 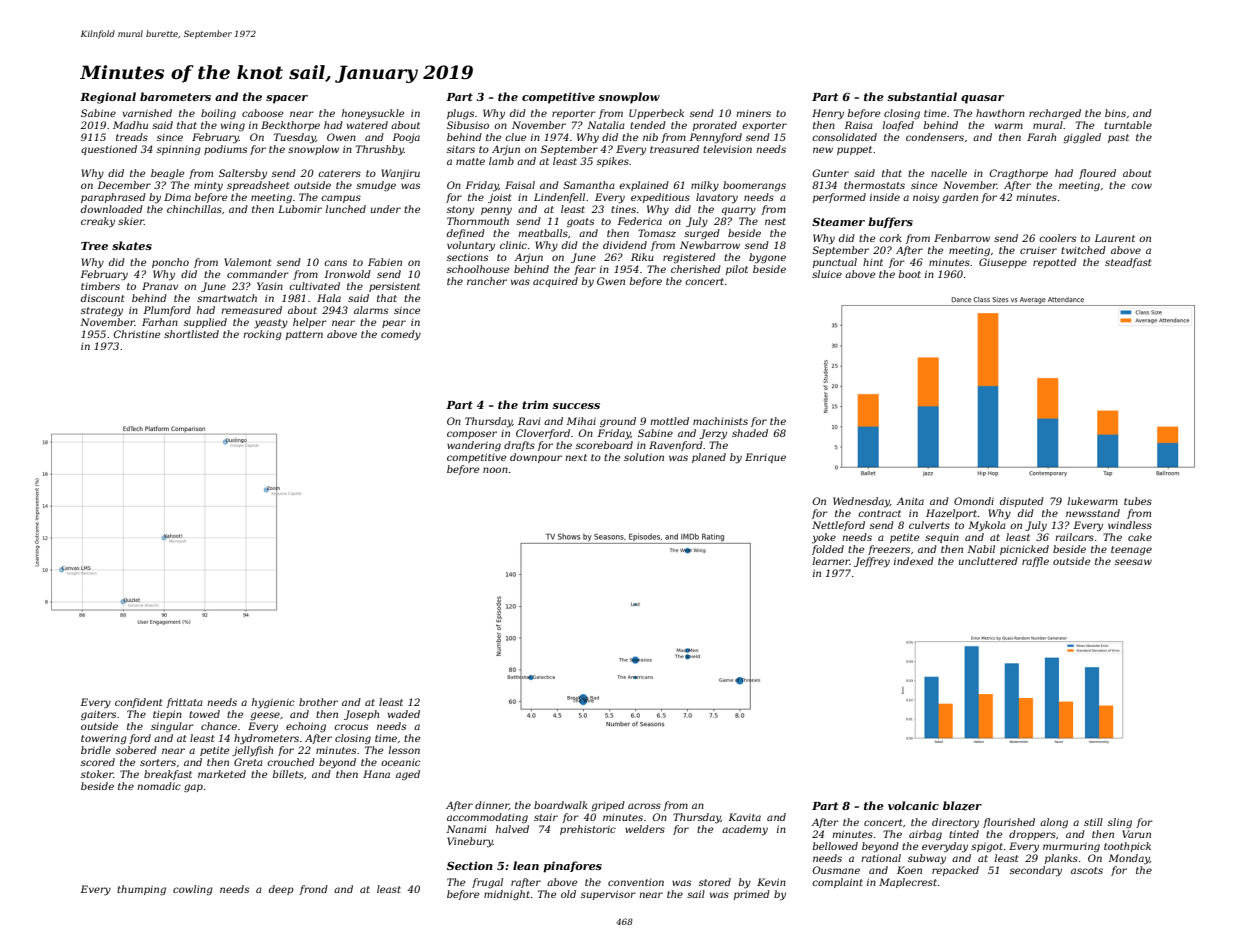 I want to click on Christine, so click(x=136, y=334).
